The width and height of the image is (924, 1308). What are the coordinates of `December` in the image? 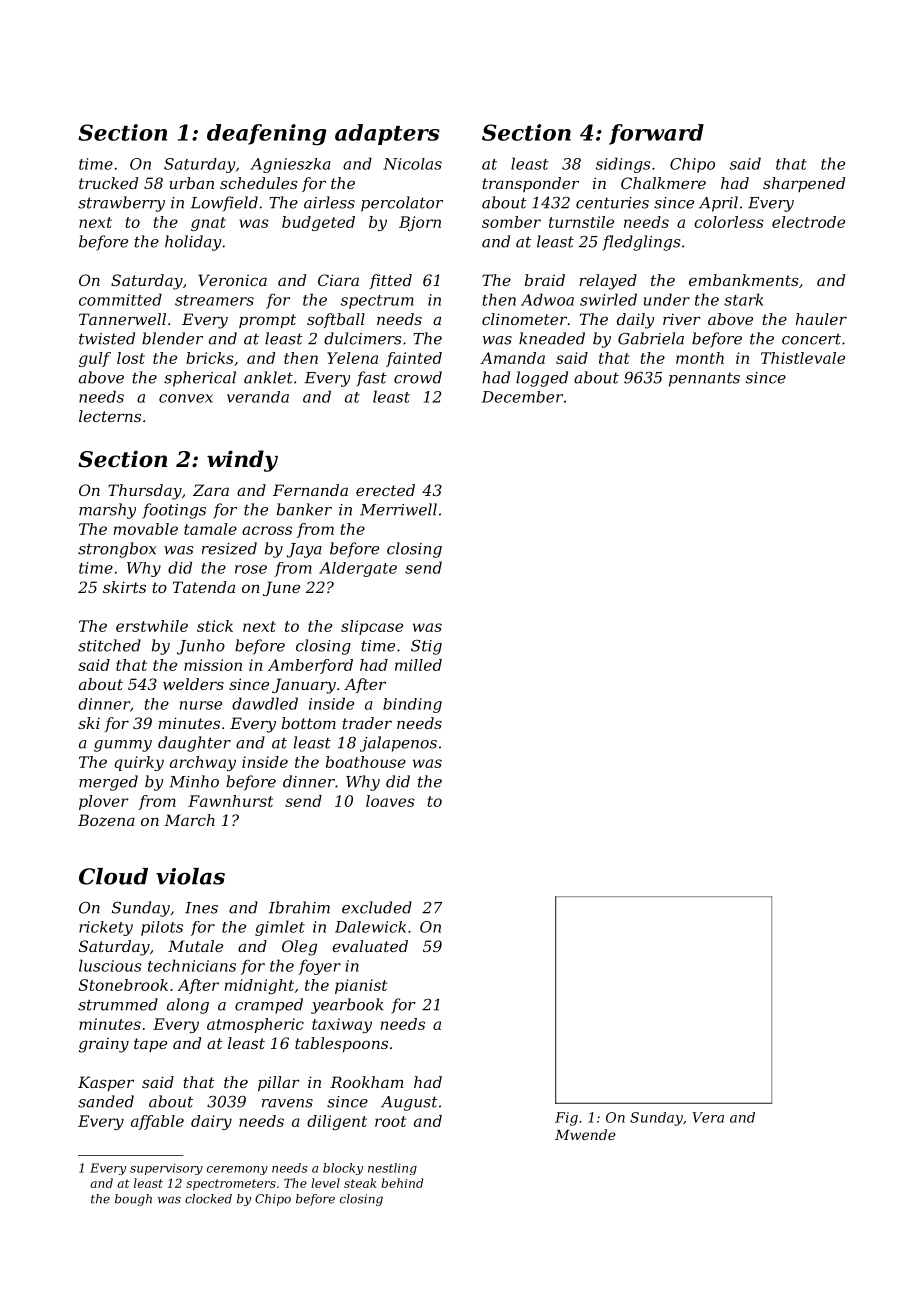 It's located at (522, 397).
